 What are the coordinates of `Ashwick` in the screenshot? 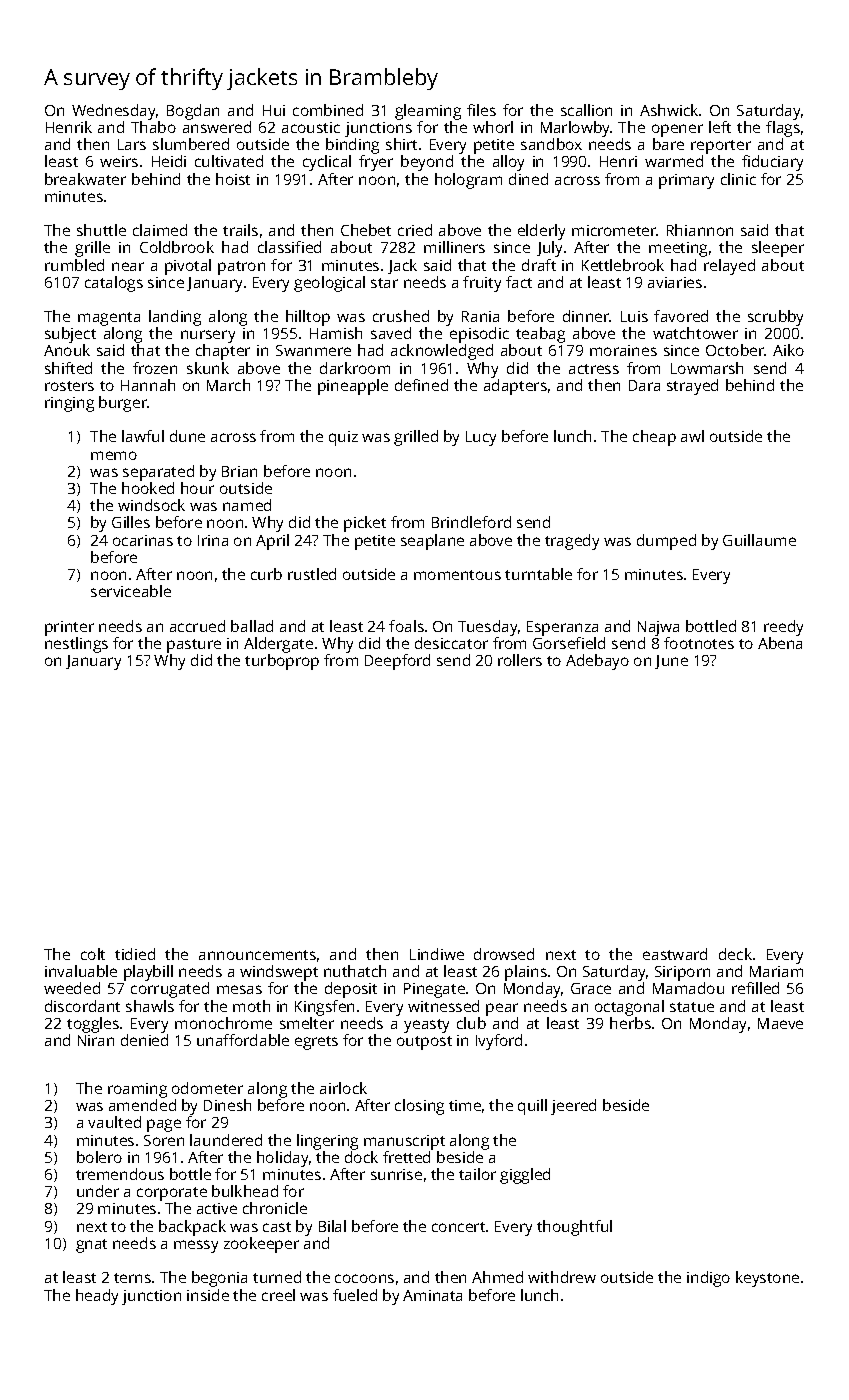 It's located at (669, 110).
